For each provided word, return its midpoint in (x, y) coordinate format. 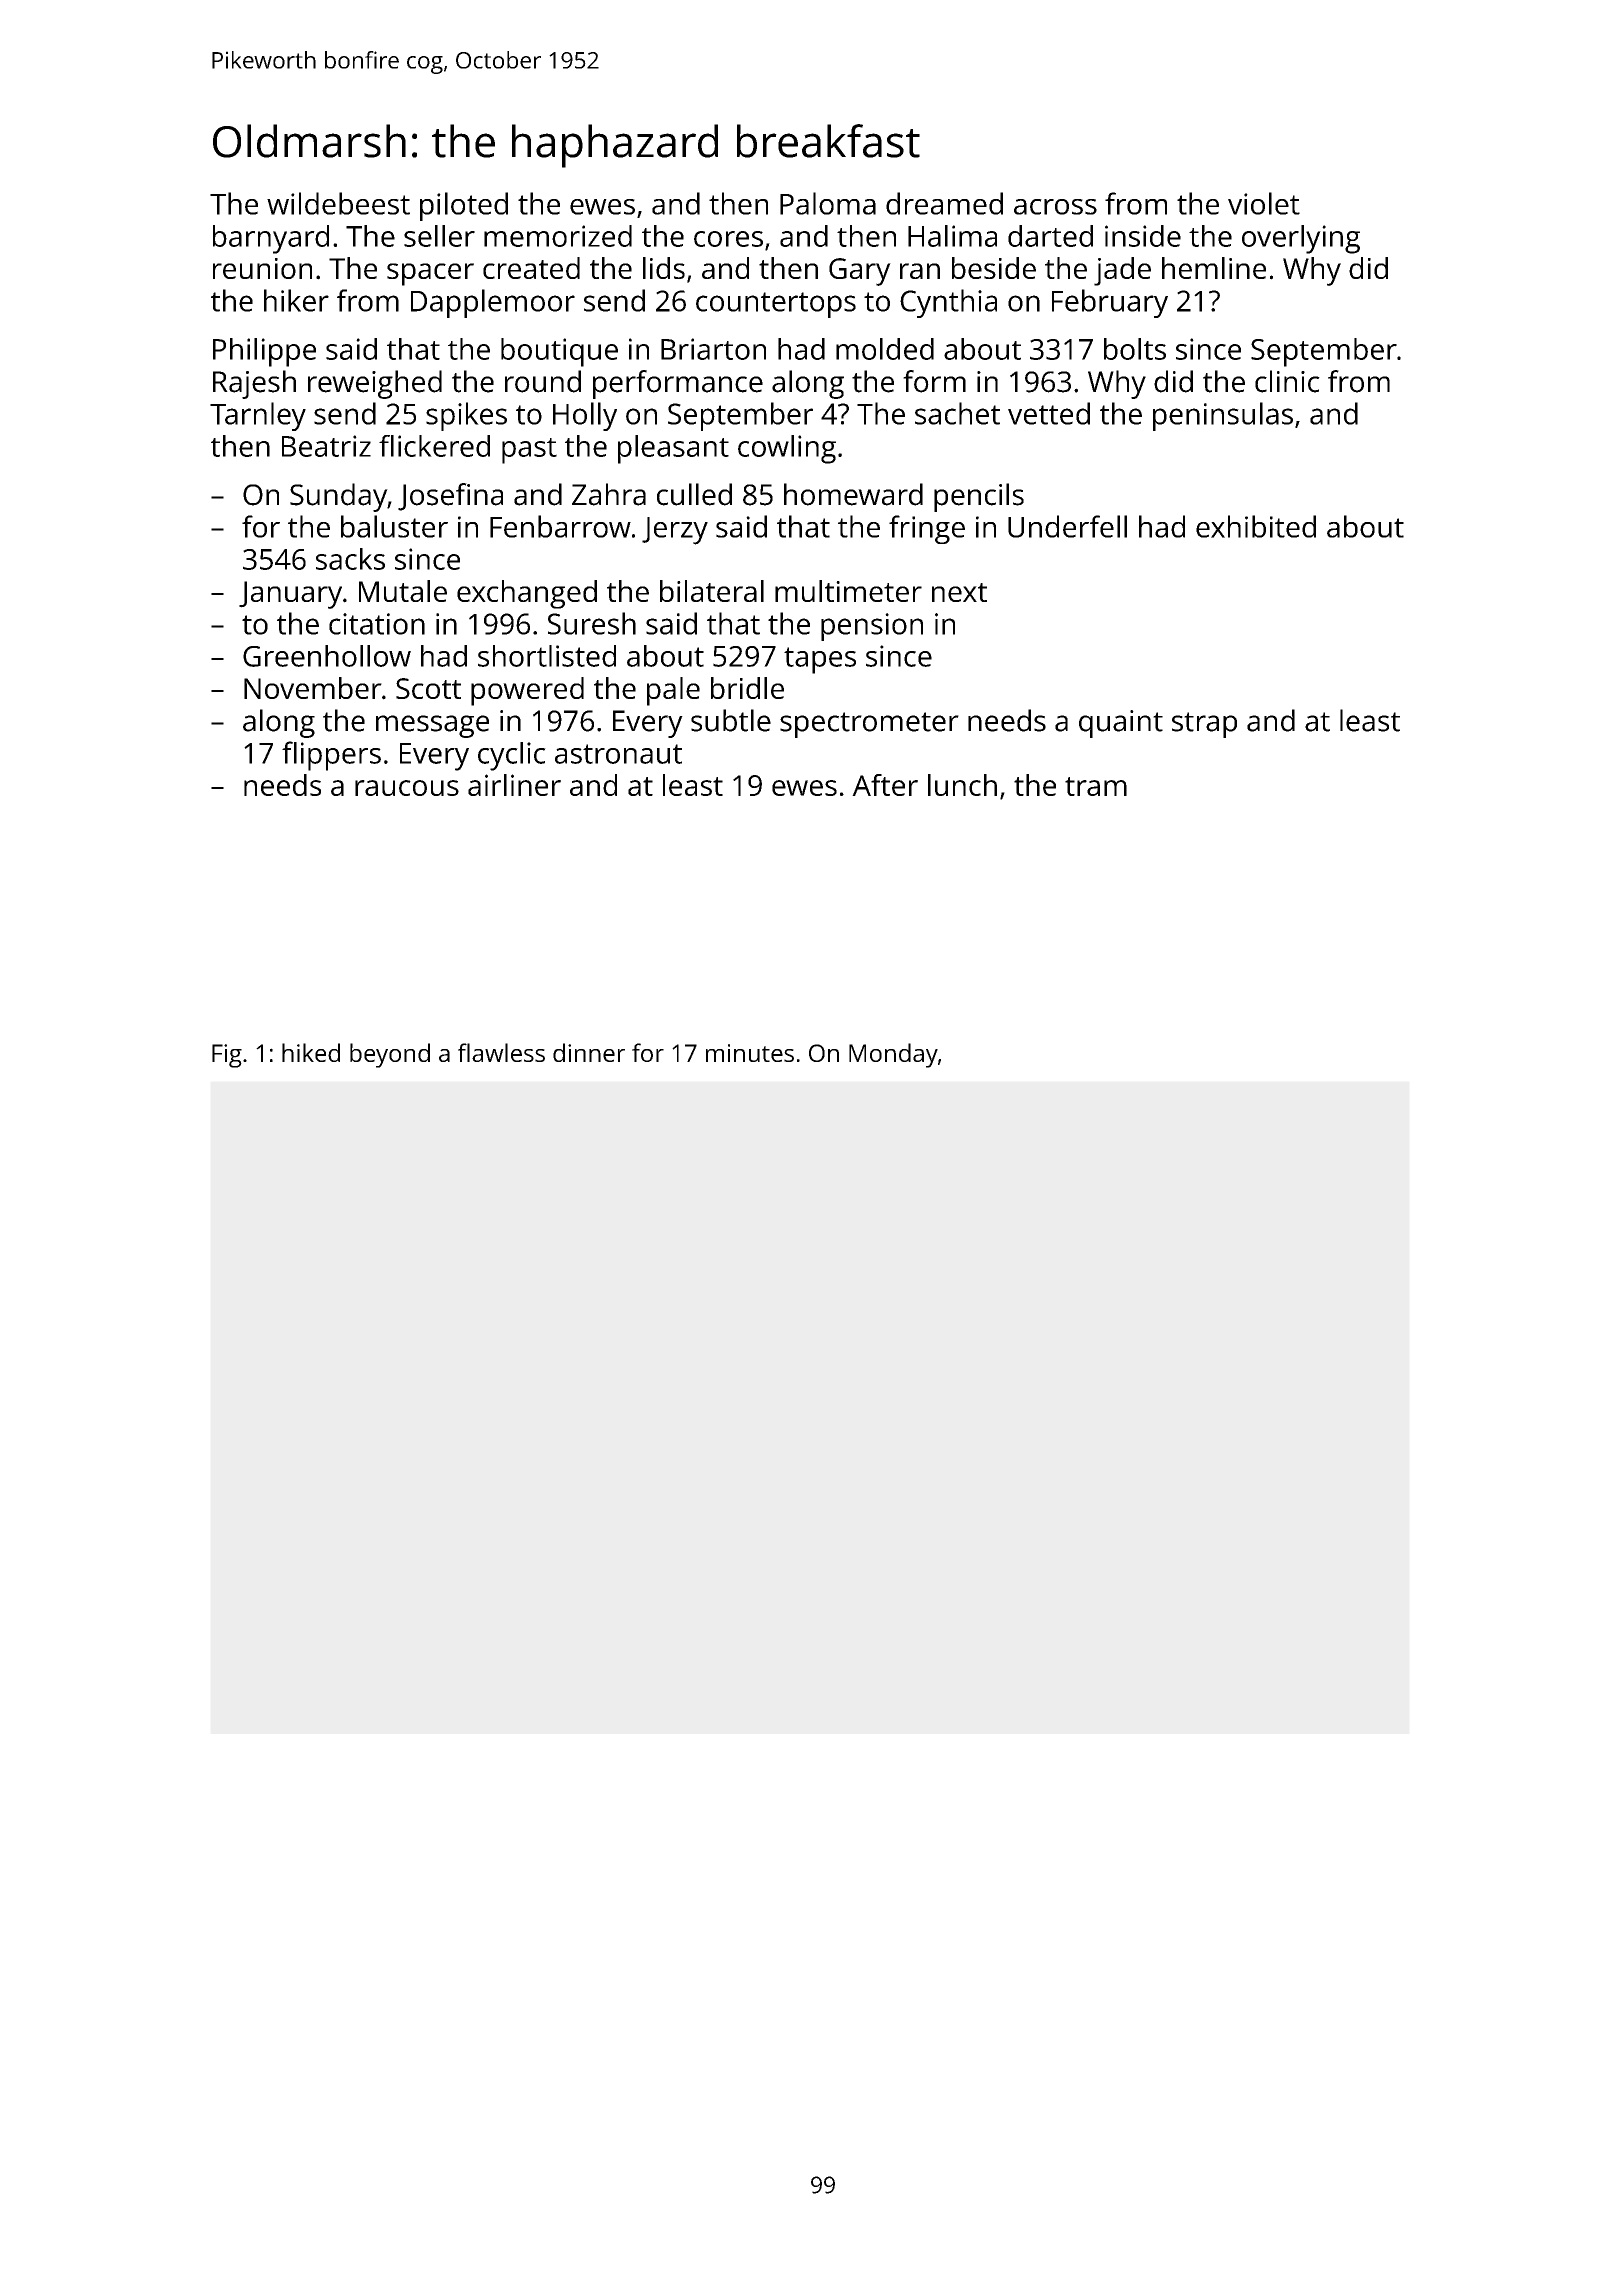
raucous (407, 788)
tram (1096, 786)
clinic (1287, 381)
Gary (860, 272)
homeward (853, 494)
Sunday (338, 497)
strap (1204, 725)
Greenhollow (327, 656)
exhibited (1256, 526)
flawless (501, 1052)
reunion (262, 268)
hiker (296, 300)
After (885, 785)
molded (885, 349)
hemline (1214, 268)
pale (673, 691)
